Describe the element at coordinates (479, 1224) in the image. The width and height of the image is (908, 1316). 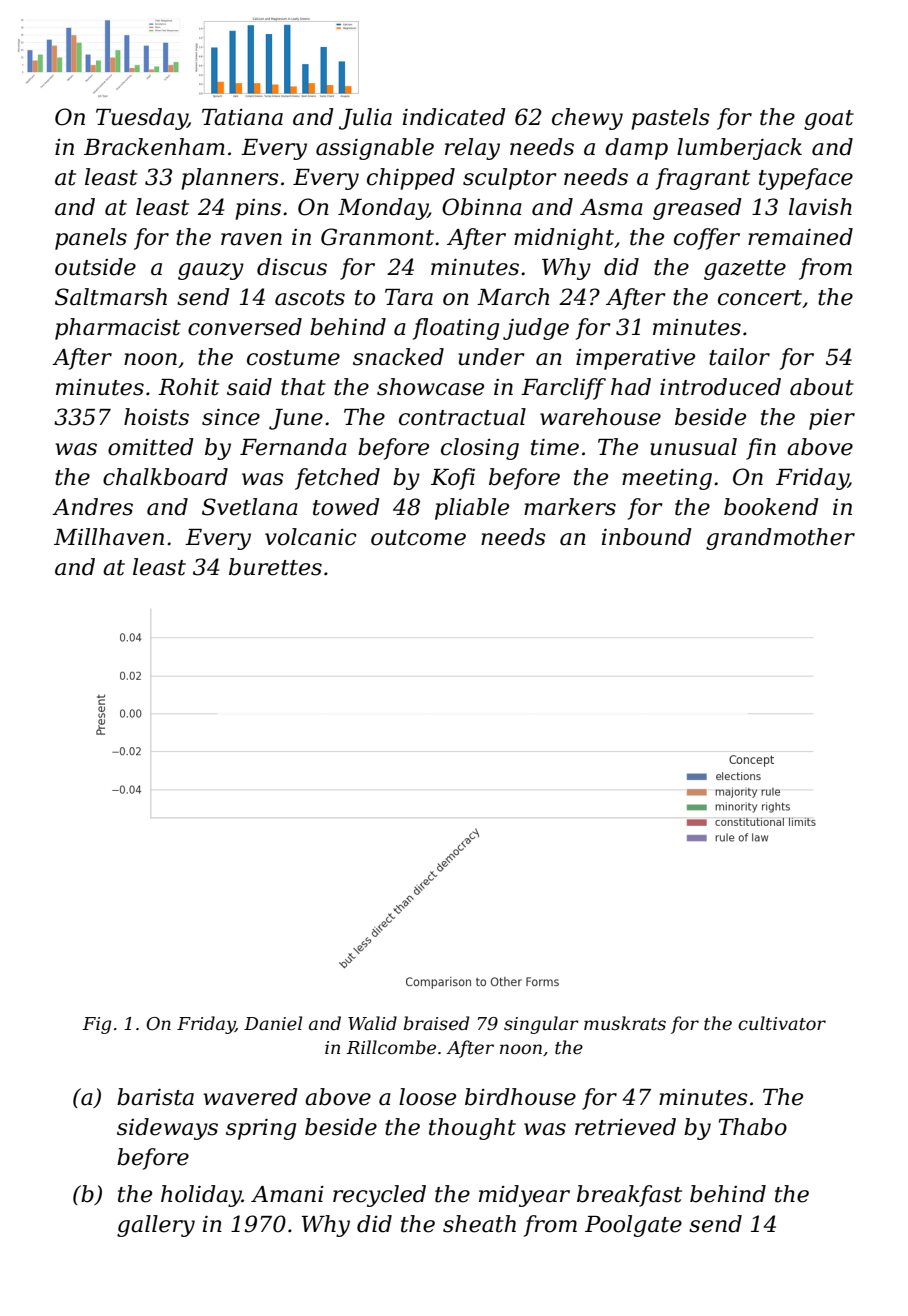
I see `sheath` at that location.
